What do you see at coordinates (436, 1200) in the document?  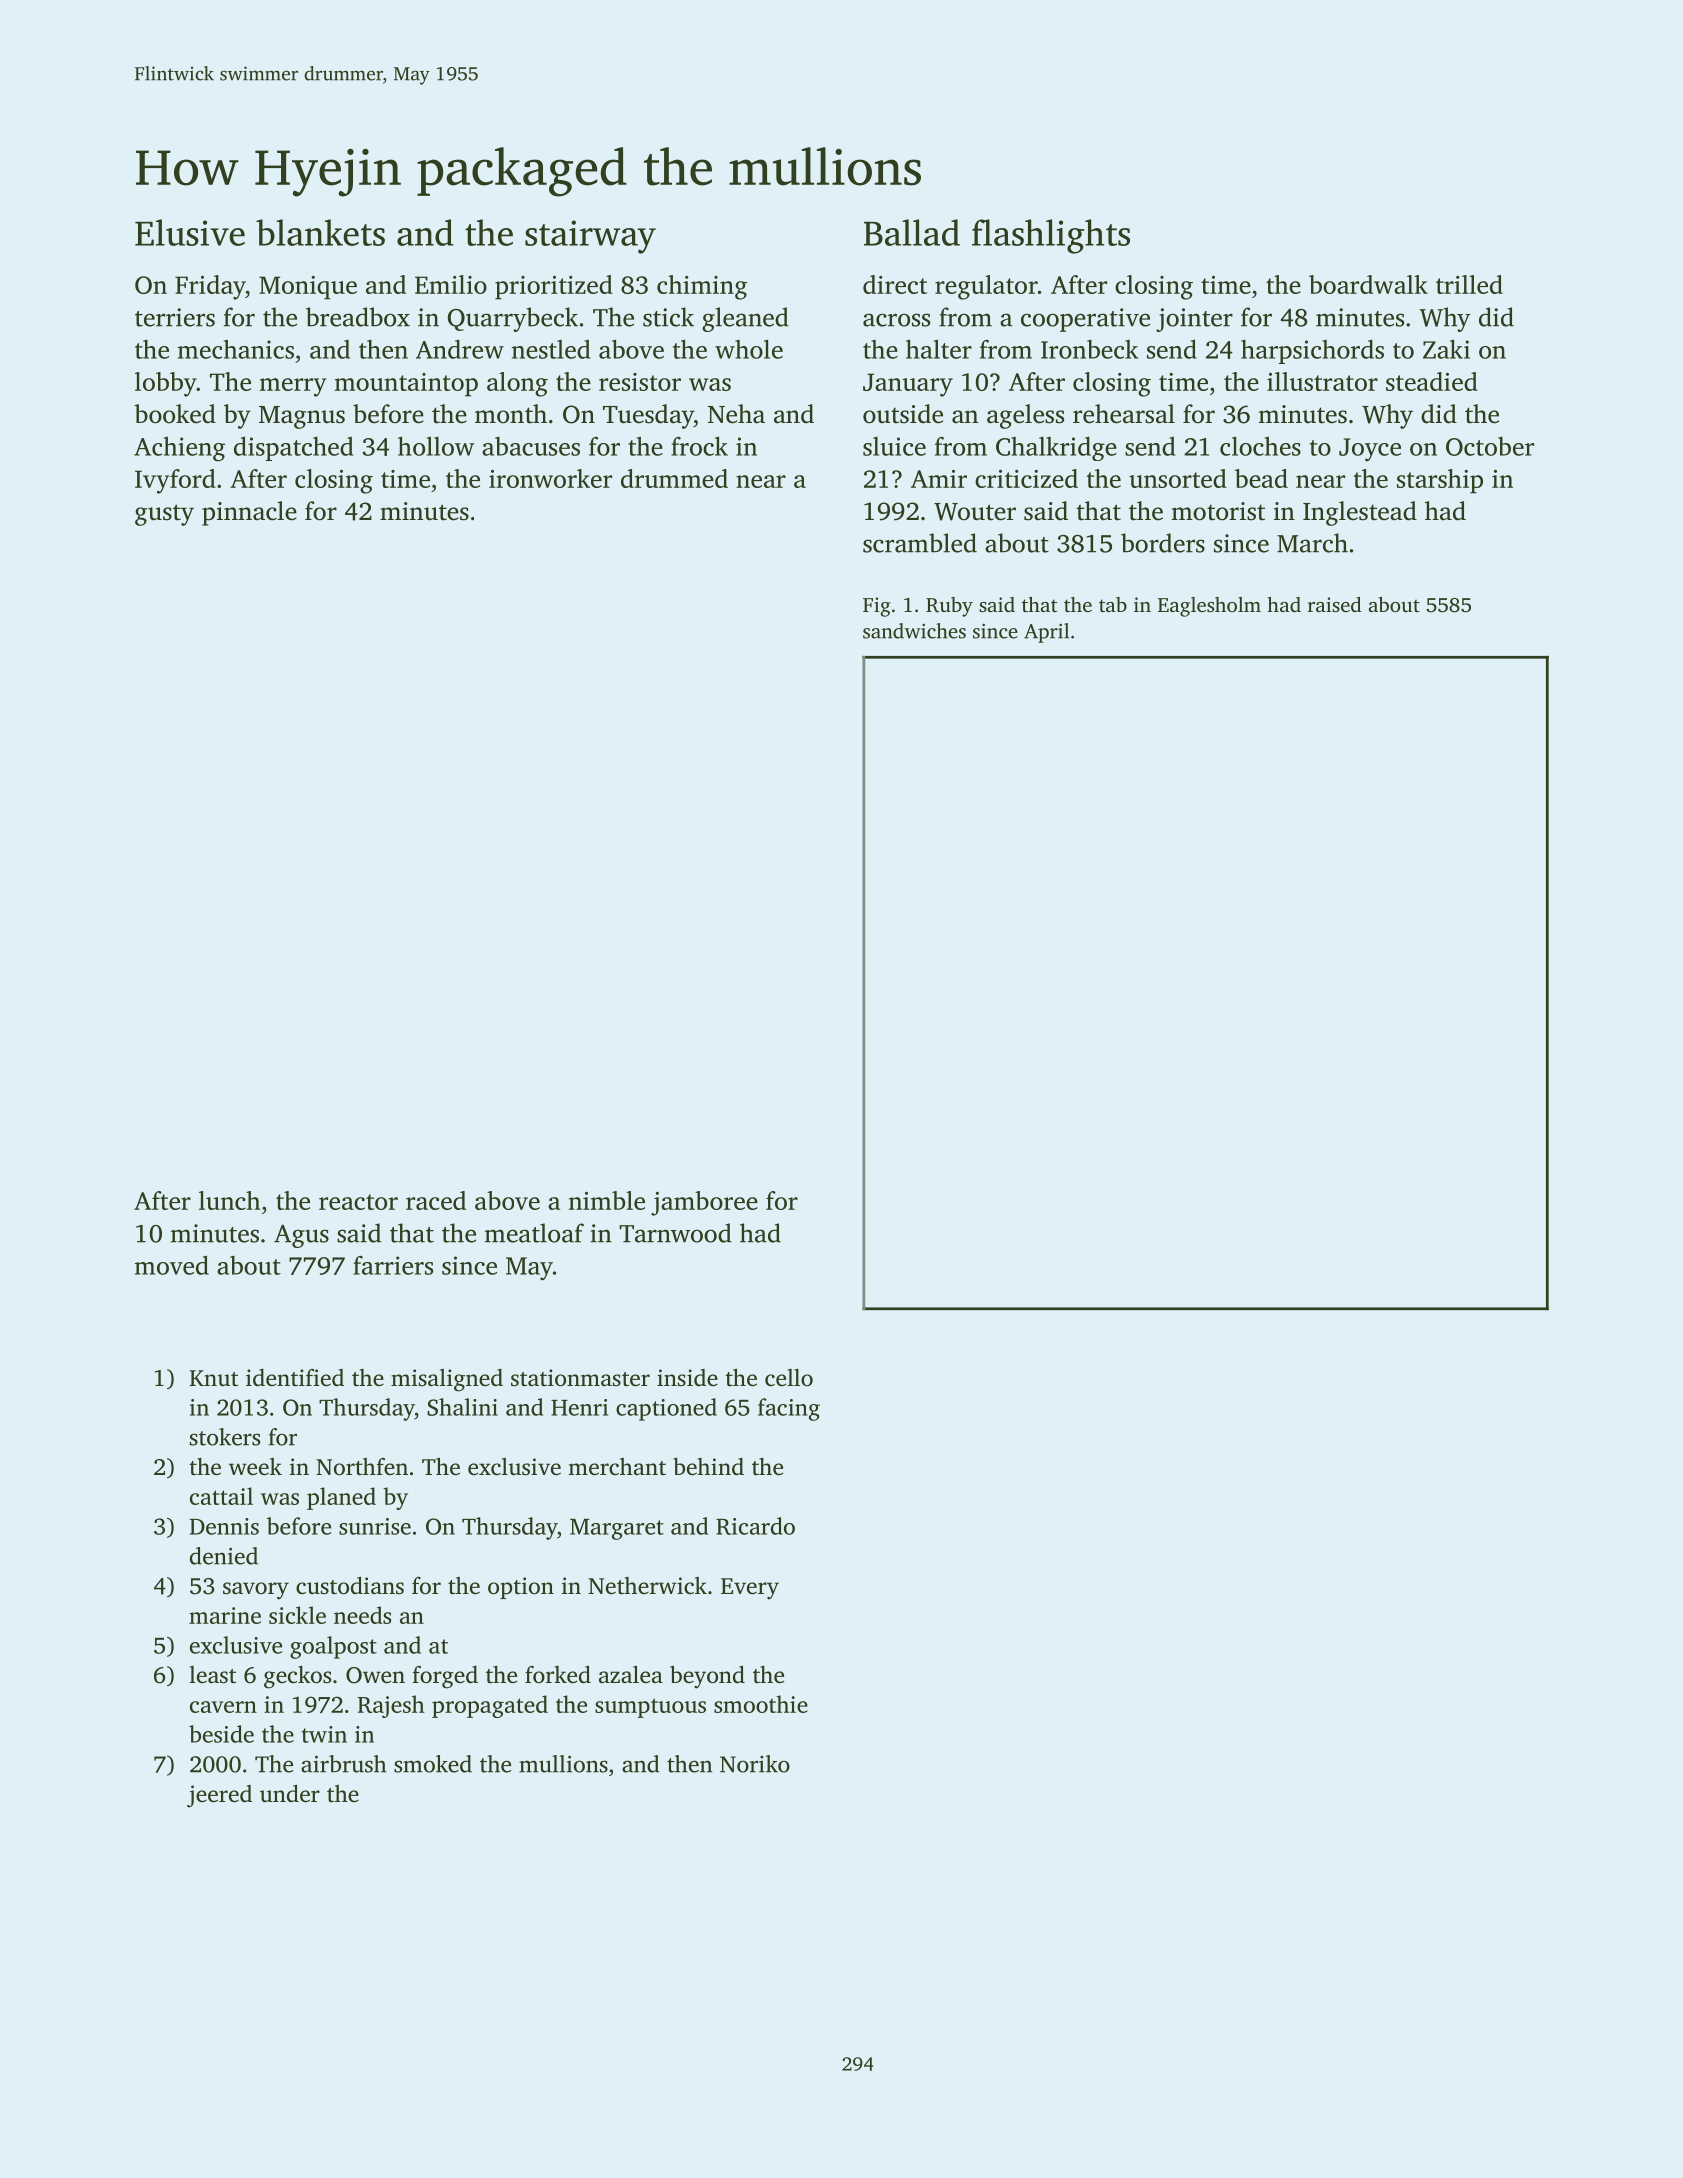 I see `raced` at bounding box center [436, 1200].
